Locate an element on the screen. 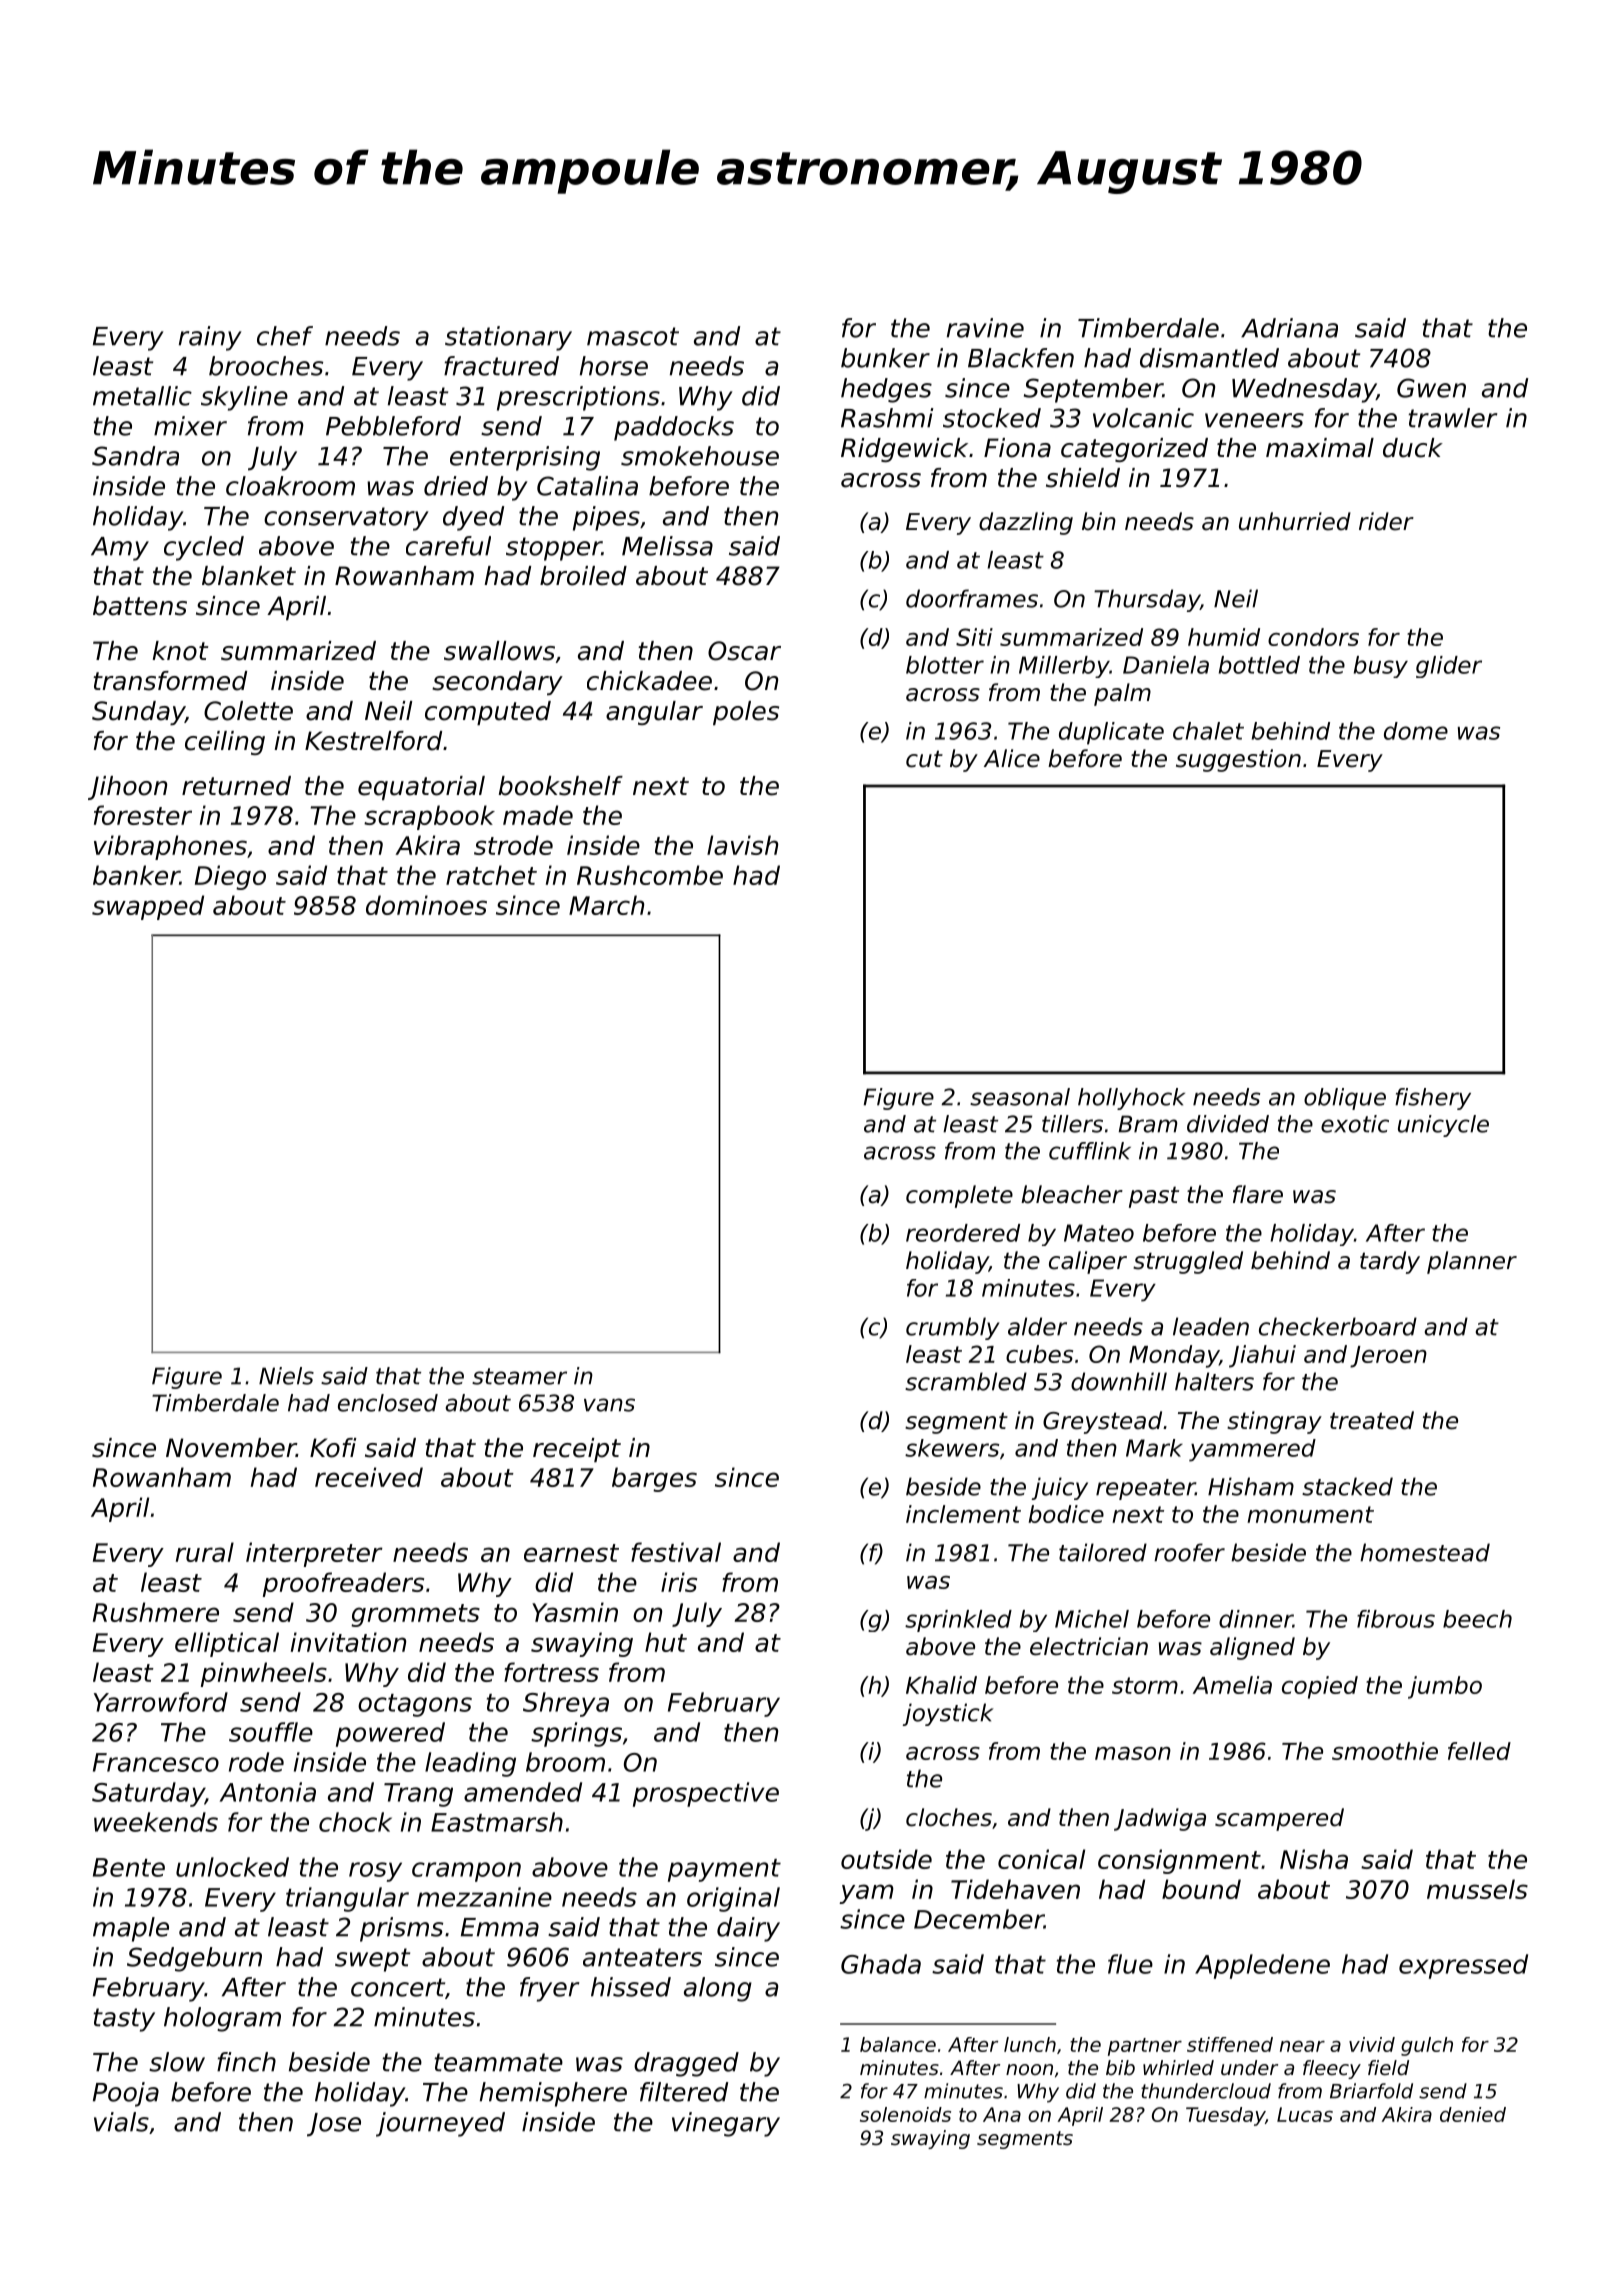 This screenshot has width=1620, height=2292. shield is located at coordinates (1083, 478).
